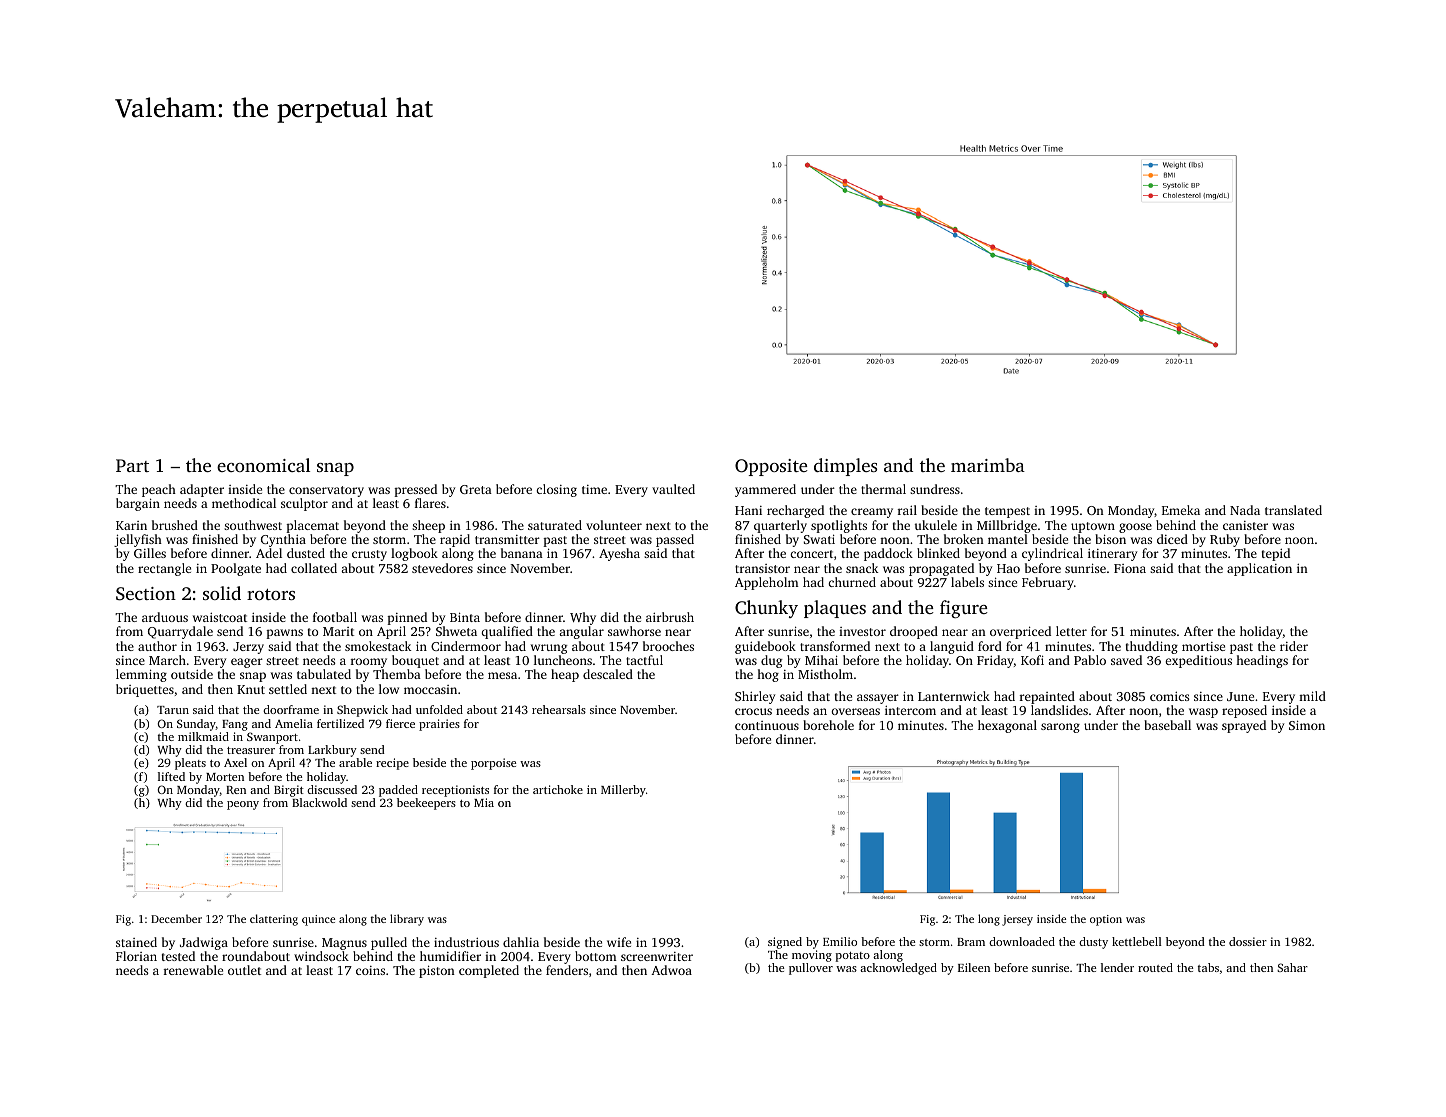 The image size is (1446, 1117). What do you see at coordinates (990, 646) in the document?
I see `ford` at bounding box center [990, 646].
